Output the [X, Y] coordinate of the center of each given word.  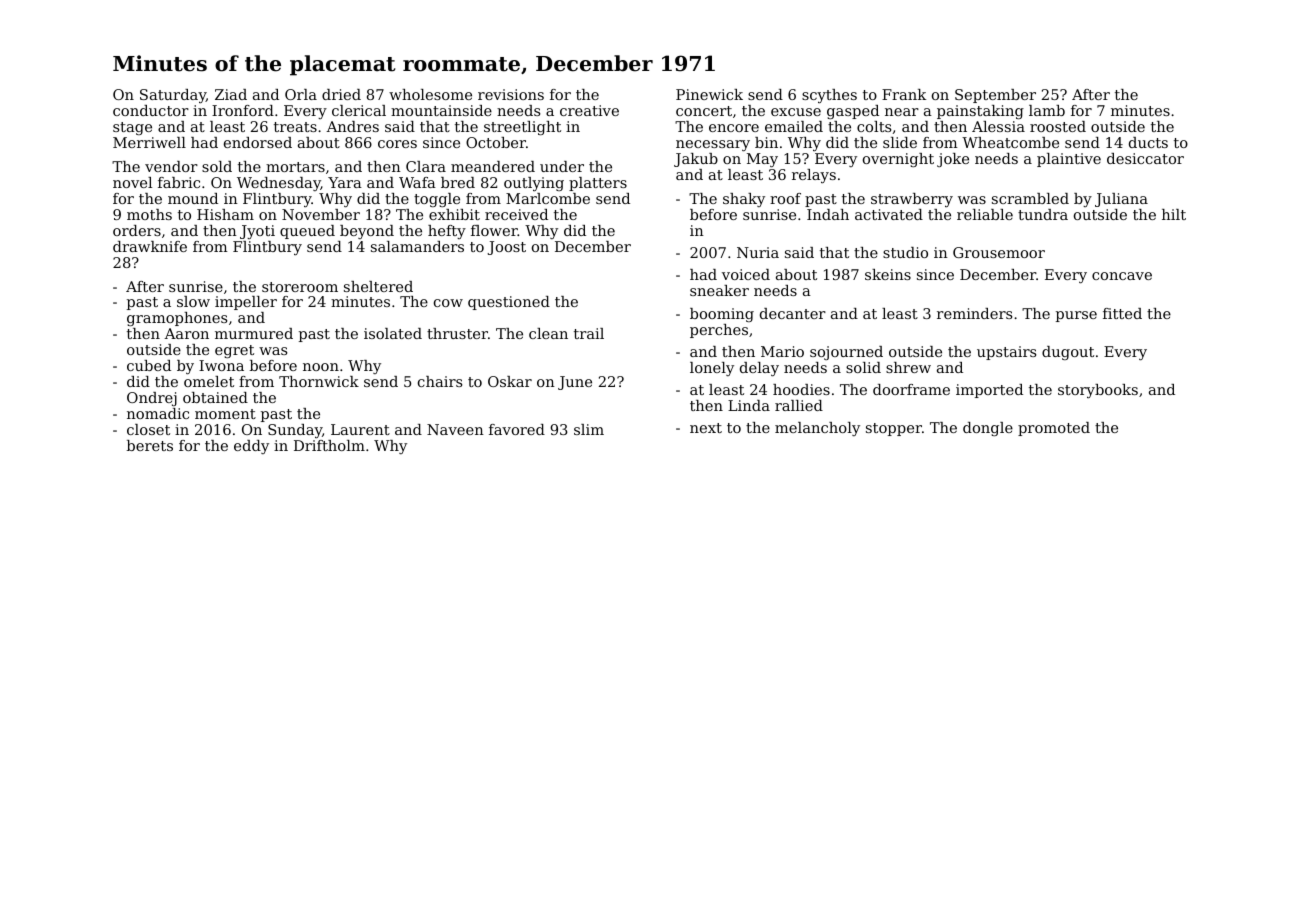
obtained [215, 397]
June [575, 383]
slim [589, 429]
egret [234, 351]
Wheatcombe [1010, 142]
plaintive [1069, 160]
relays [814, 176]
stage [132, 128]
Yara [345, 182]
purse [1076, 316]
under [562, 166]
